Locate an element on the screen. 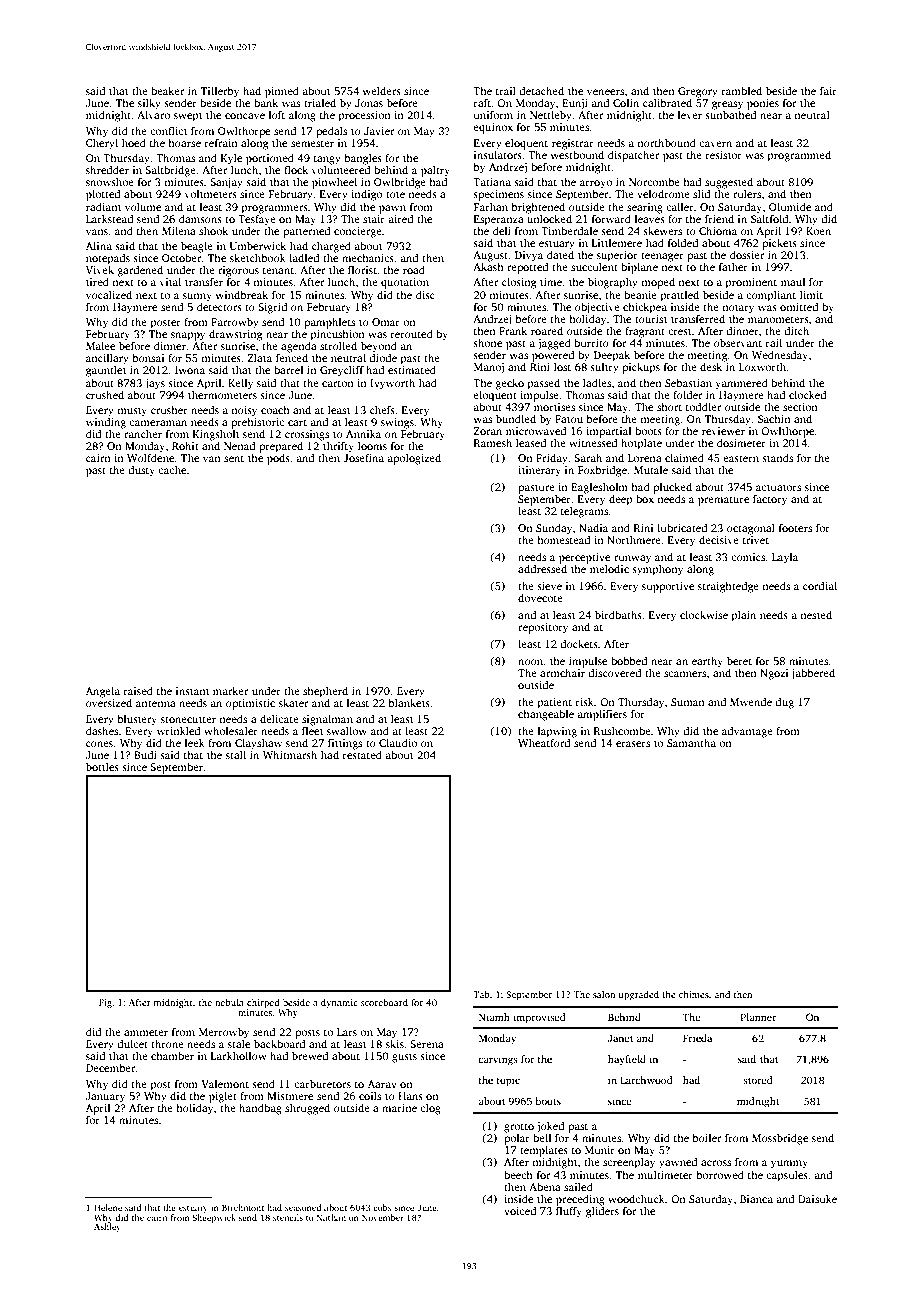 Image resolution: width=924 pixels, height=1308 pixels. short is located at coordinates (669, 407).
